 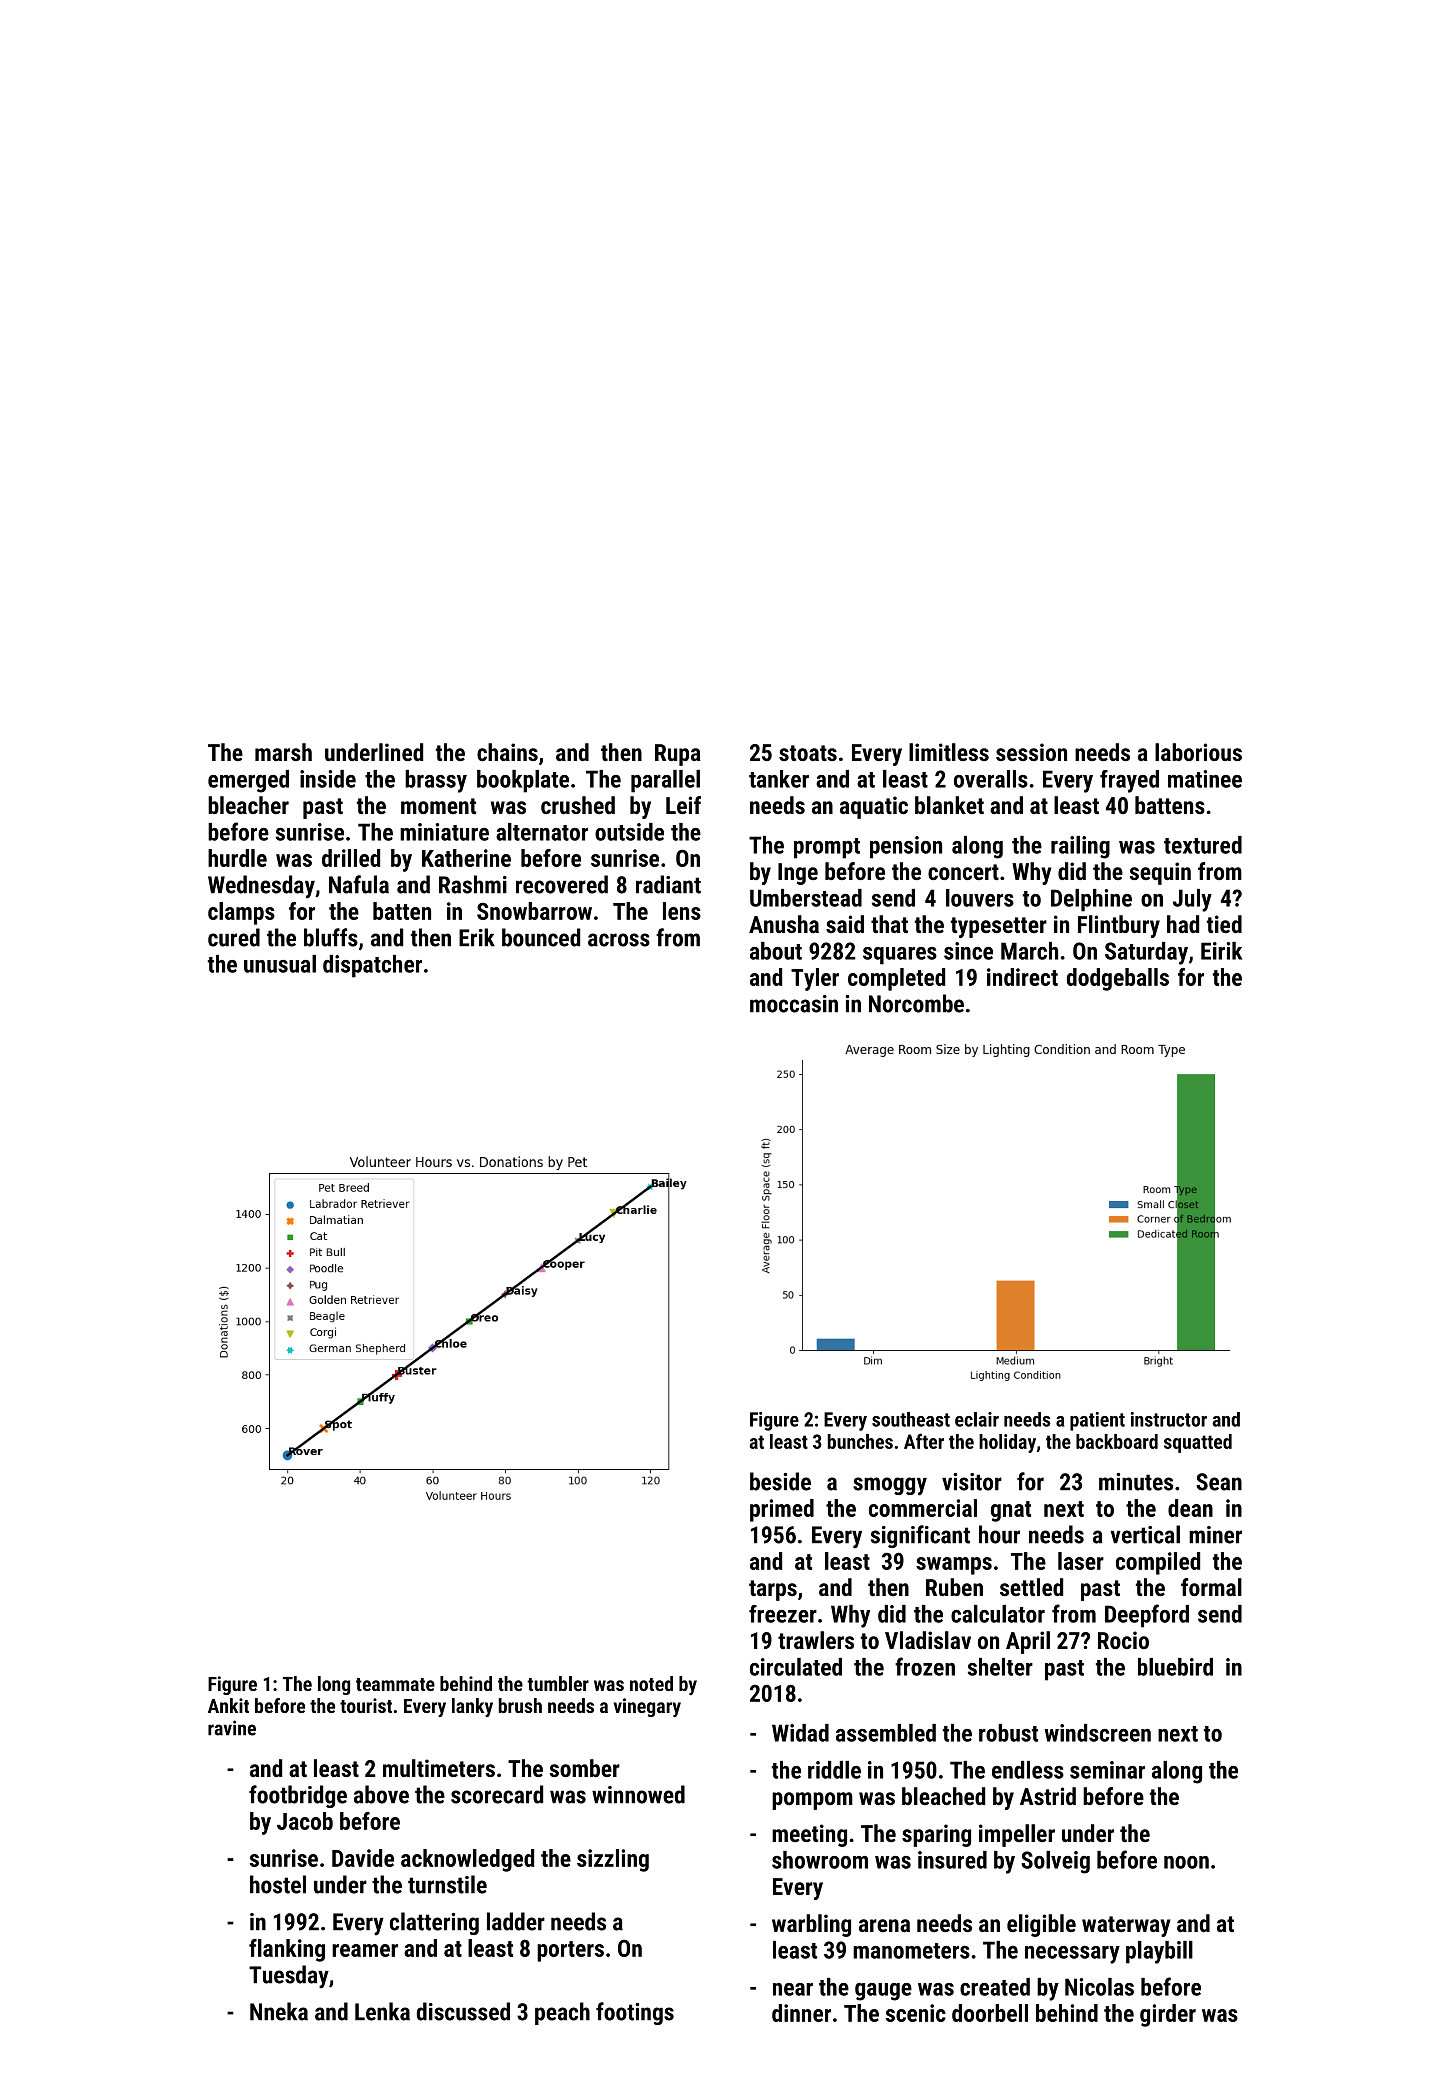 What do you see at coordinates (1198, 752) in the page?
I see `laborious` at bounding box center [1198, 752].
